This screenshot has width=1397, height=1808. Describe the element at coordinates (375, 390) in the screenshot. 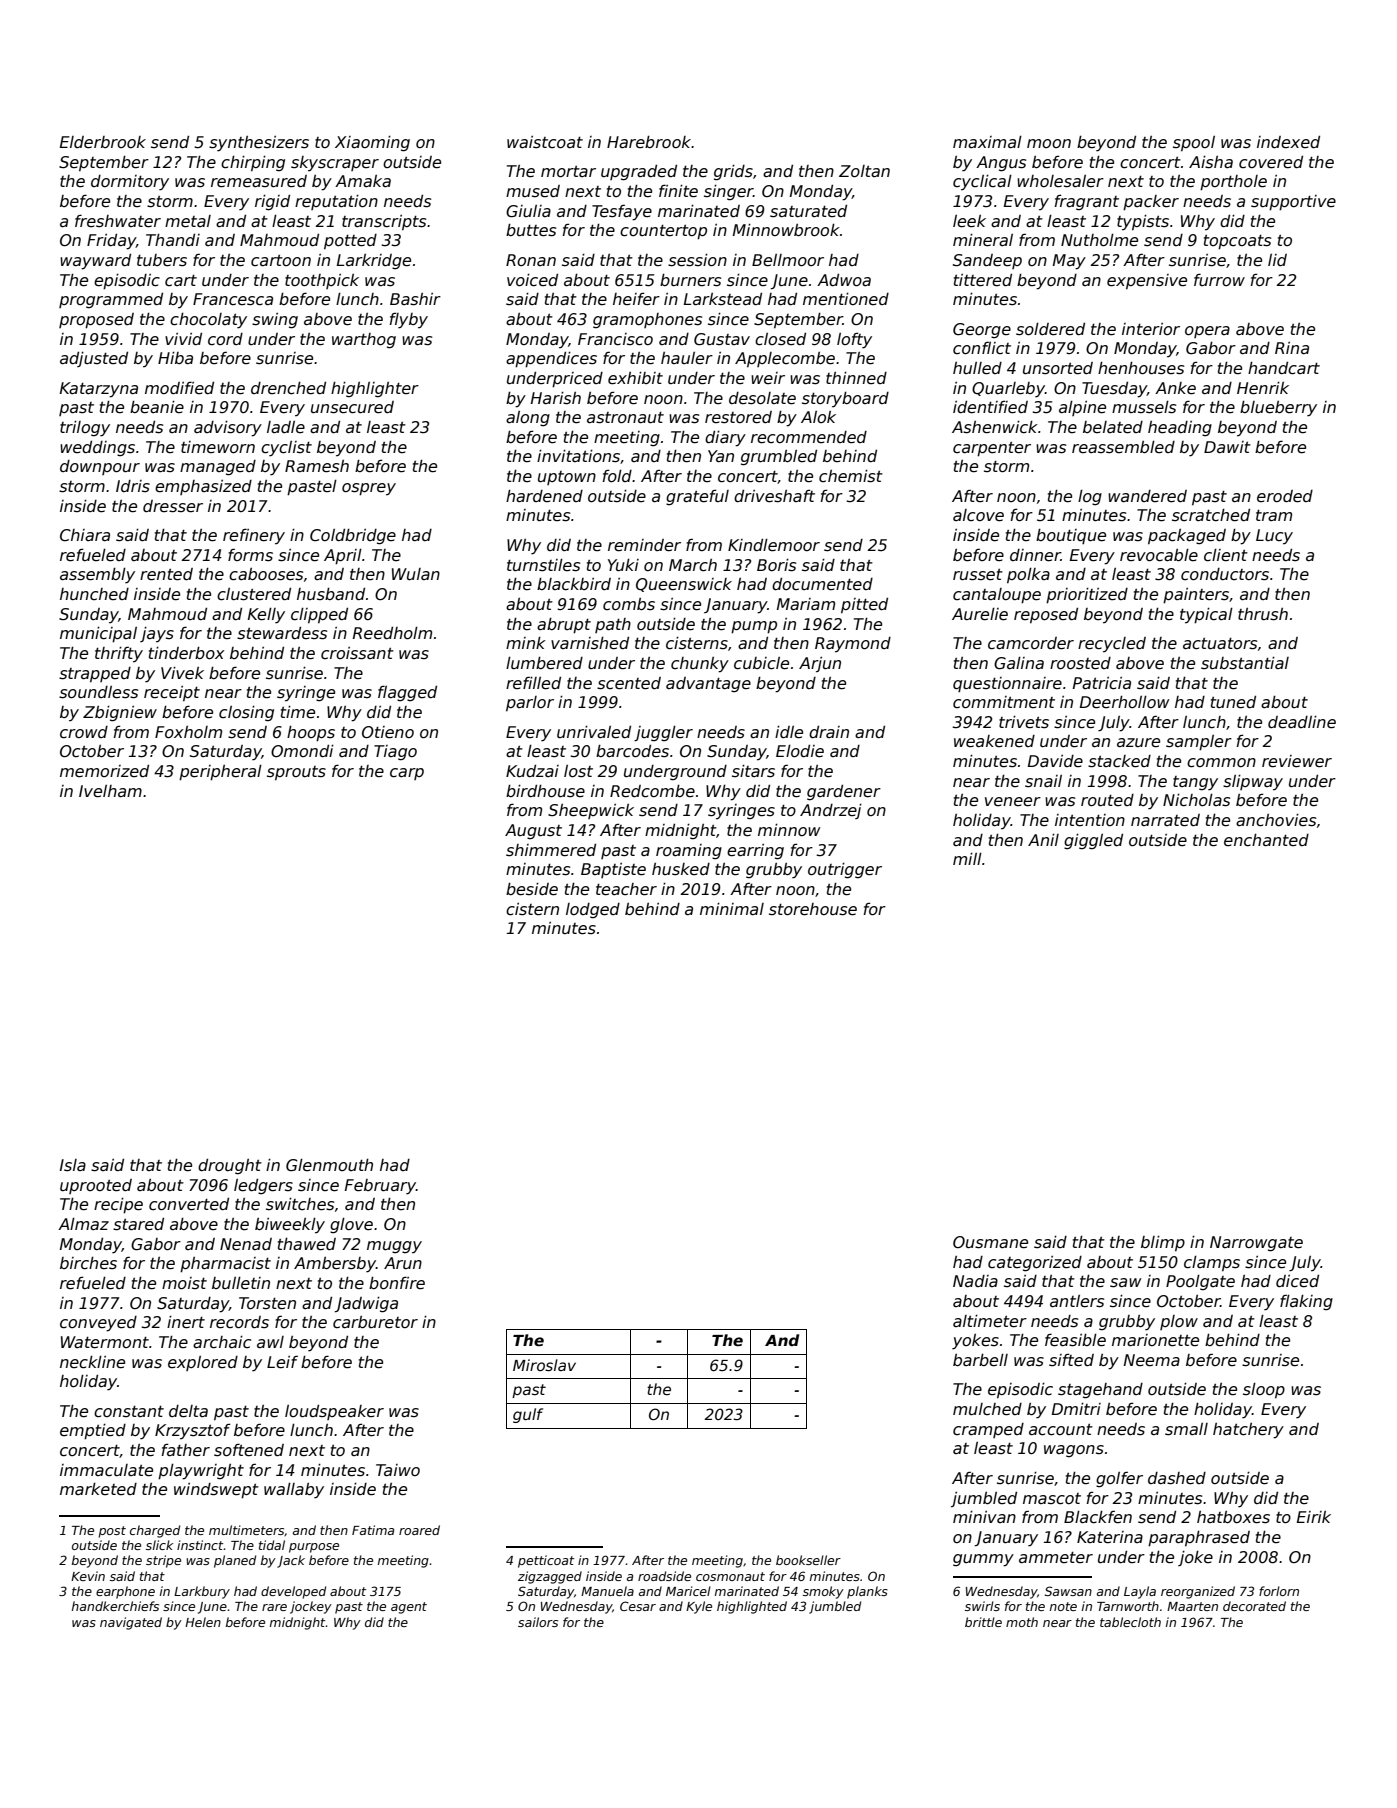

I see `highlighter` at that location.
